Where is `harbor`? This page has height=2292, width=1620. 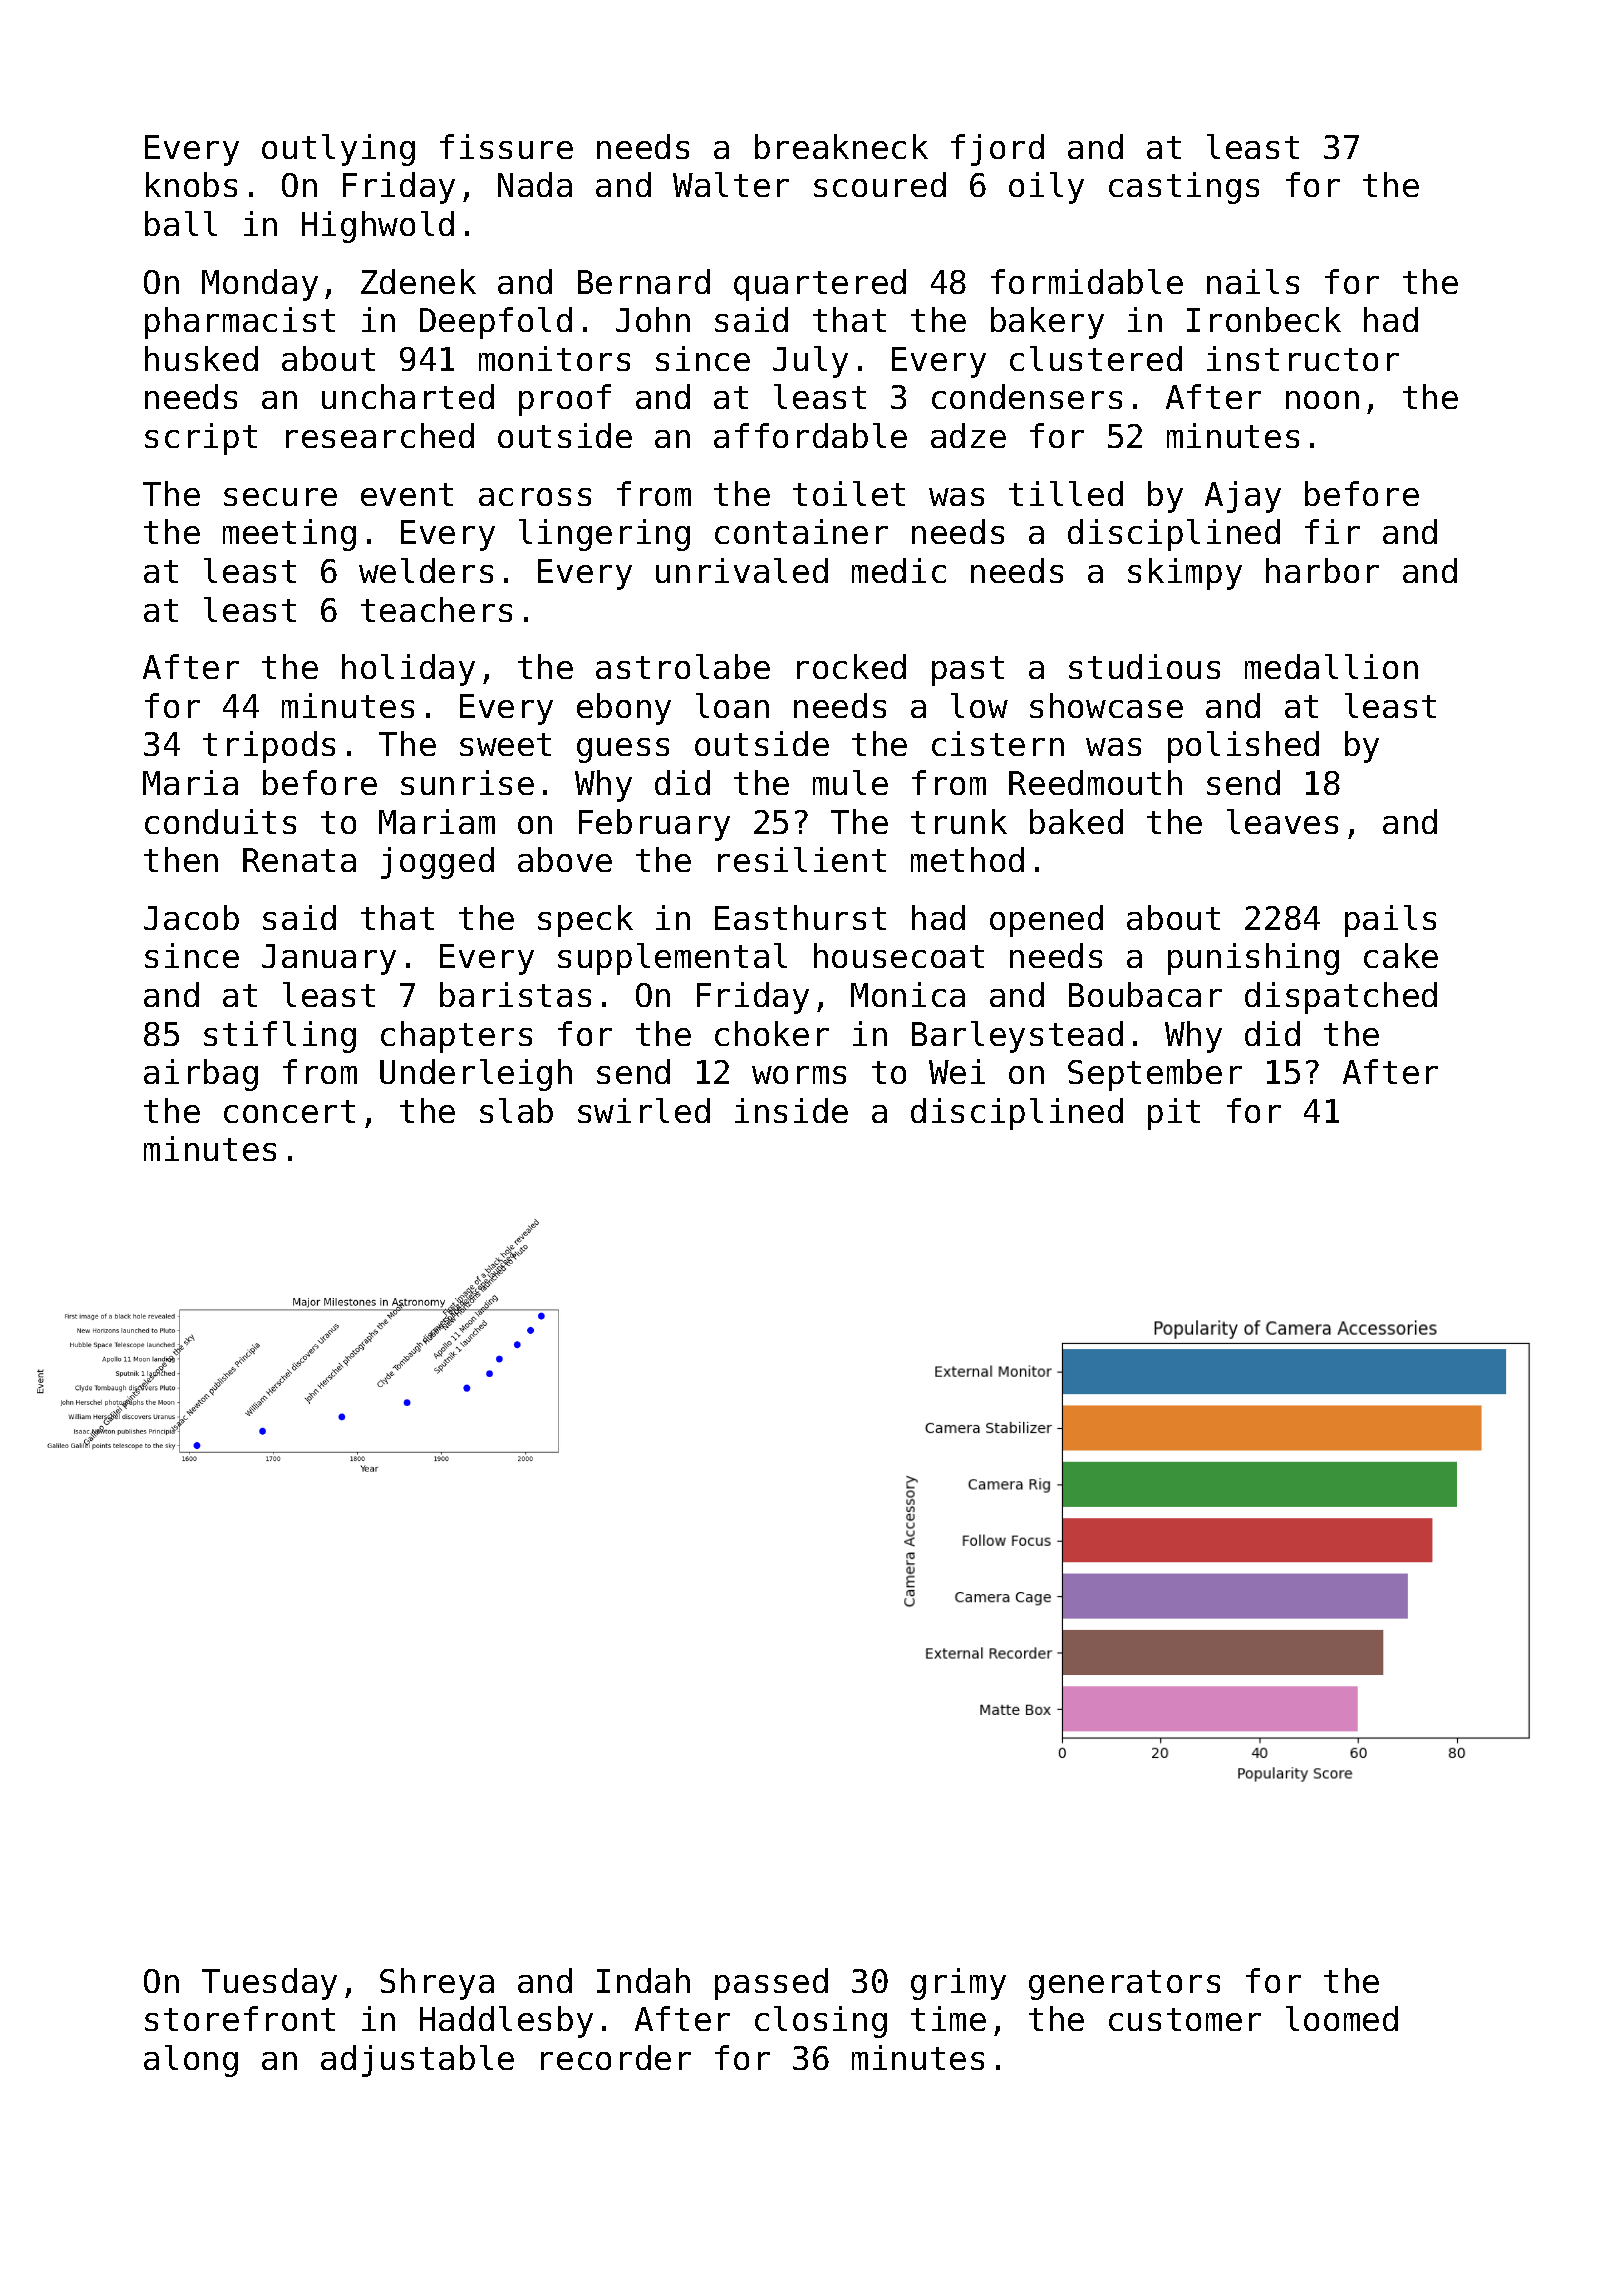 harbor is located at coordinates (1322, 570).
